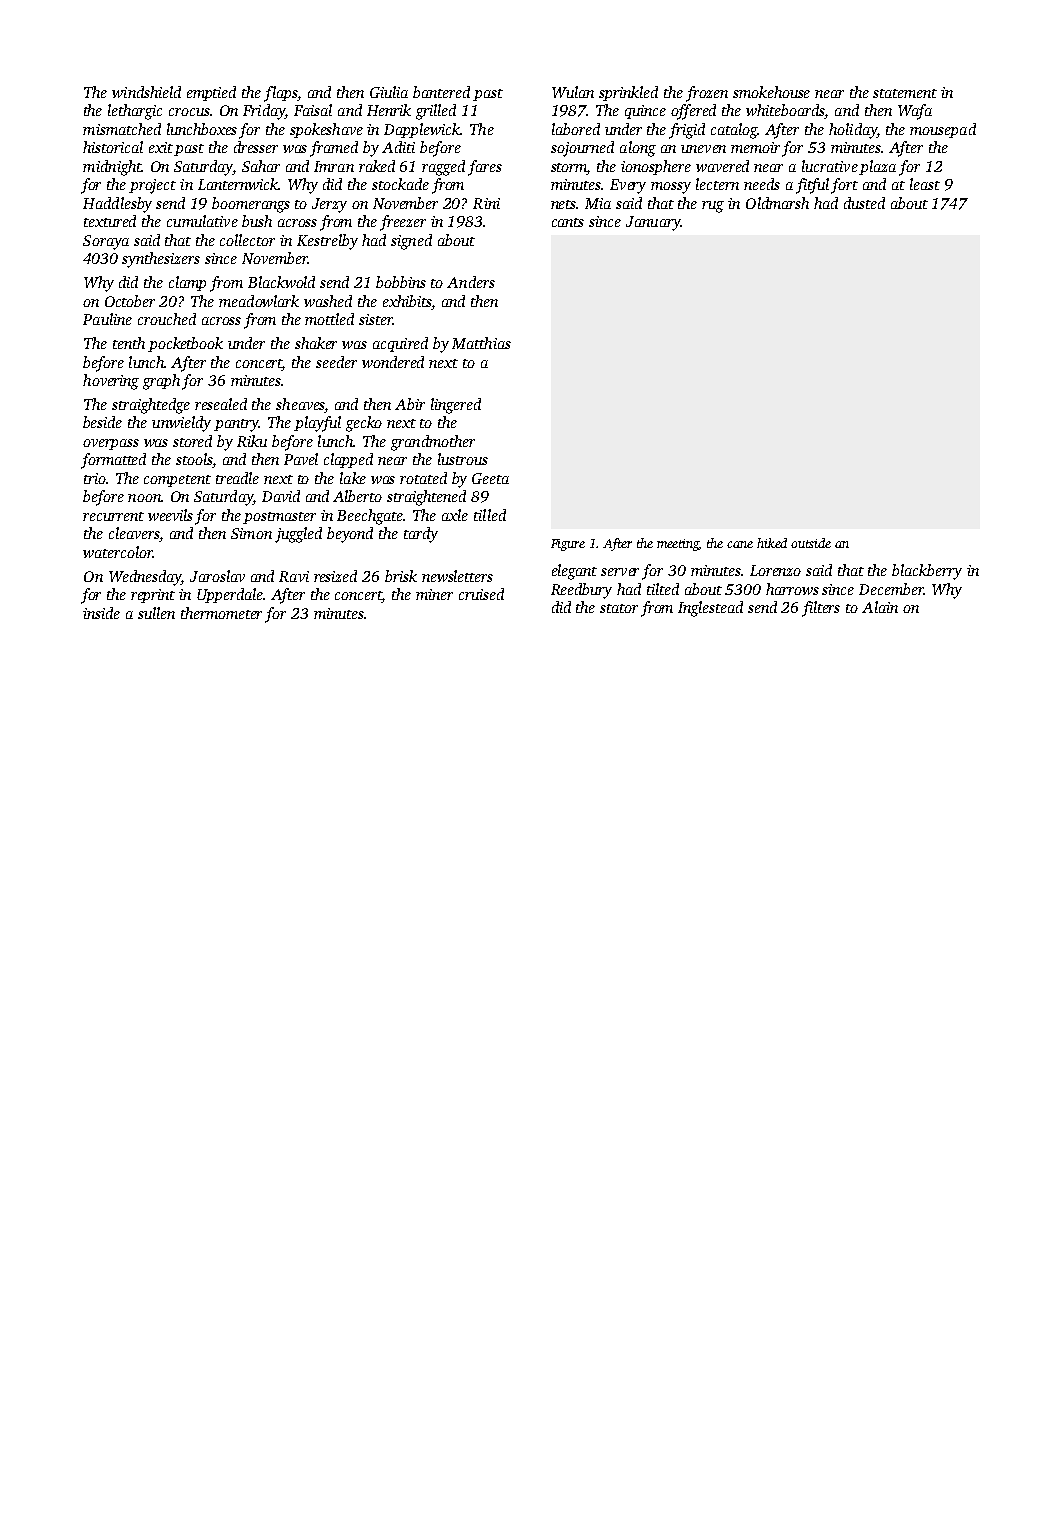 The height and width of the image is (1540, 1063). I want to click on meeting, so click(678, 545).
